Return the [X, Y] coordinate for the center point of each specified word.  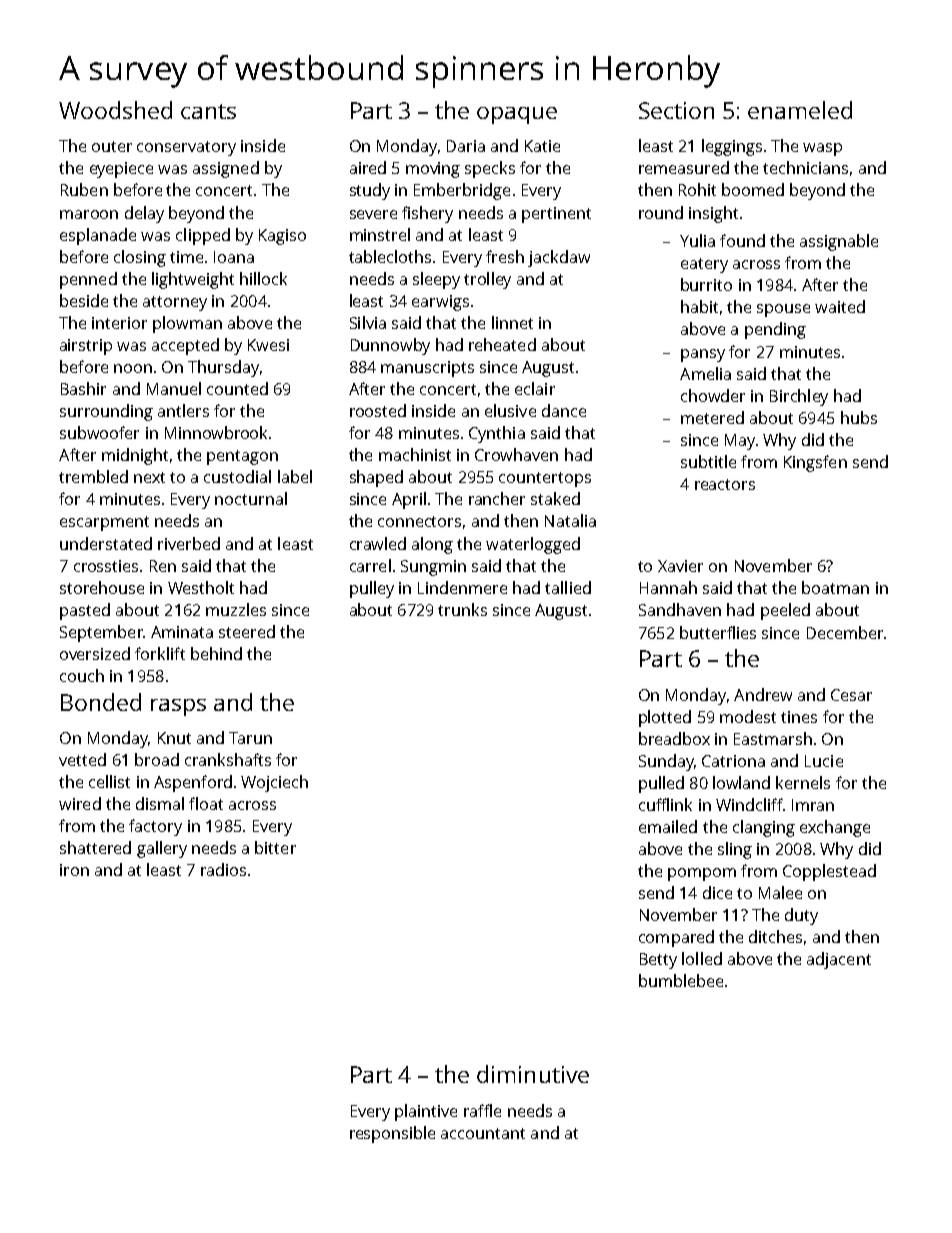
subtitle [708, 461]
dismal [160, 803]
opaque [517, 115]
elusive [510, 410]
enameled [800, 110]
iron [74, 870]
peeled [785, 611]
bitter [275, 847]
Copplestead [829, 872]
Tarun [250, 738]
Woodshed [115, 110]
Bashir [83, 388]
